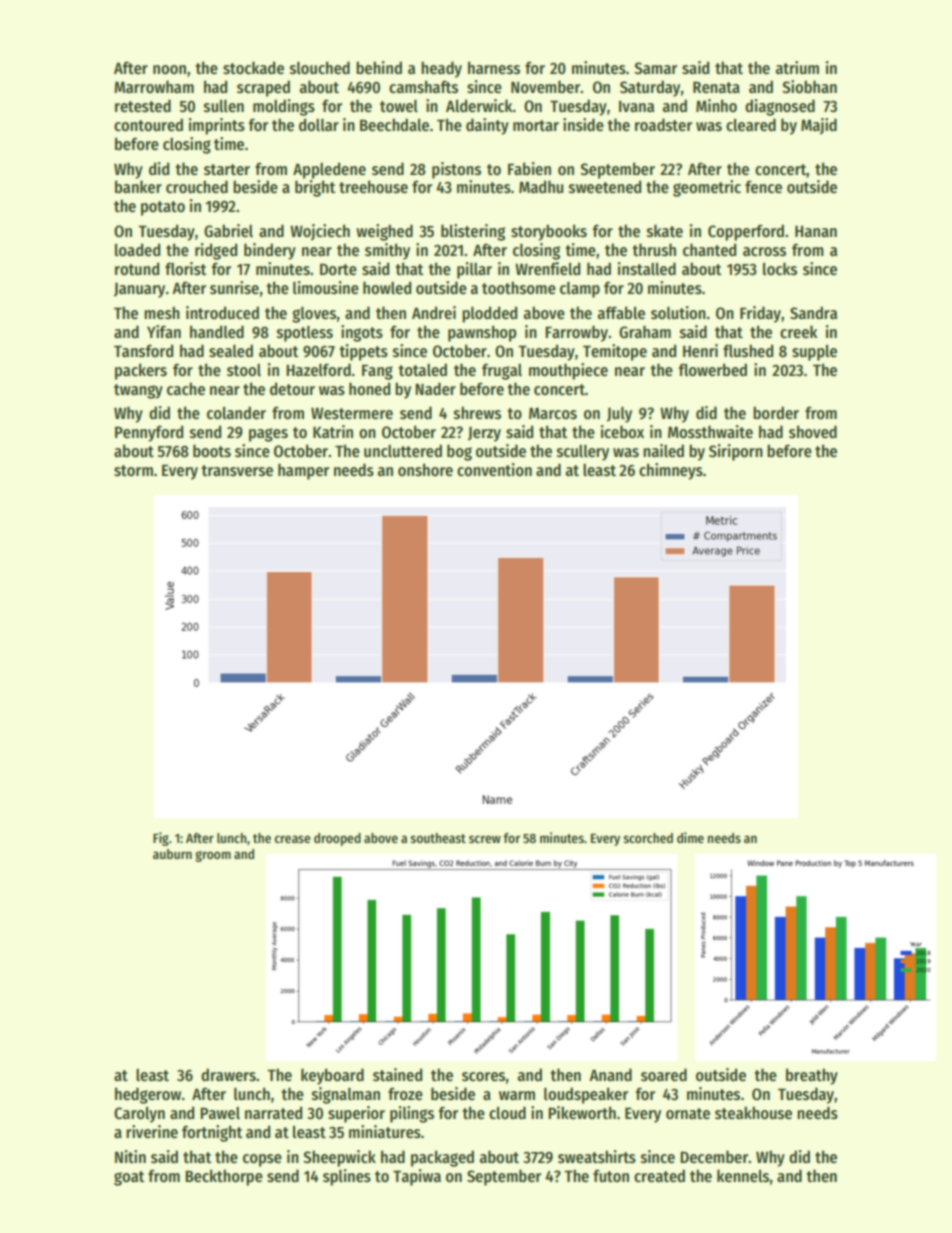  What do you see at coordinates (253, 68) in the screenshot?
I see `stockade` at bounding box center [253, 68].
